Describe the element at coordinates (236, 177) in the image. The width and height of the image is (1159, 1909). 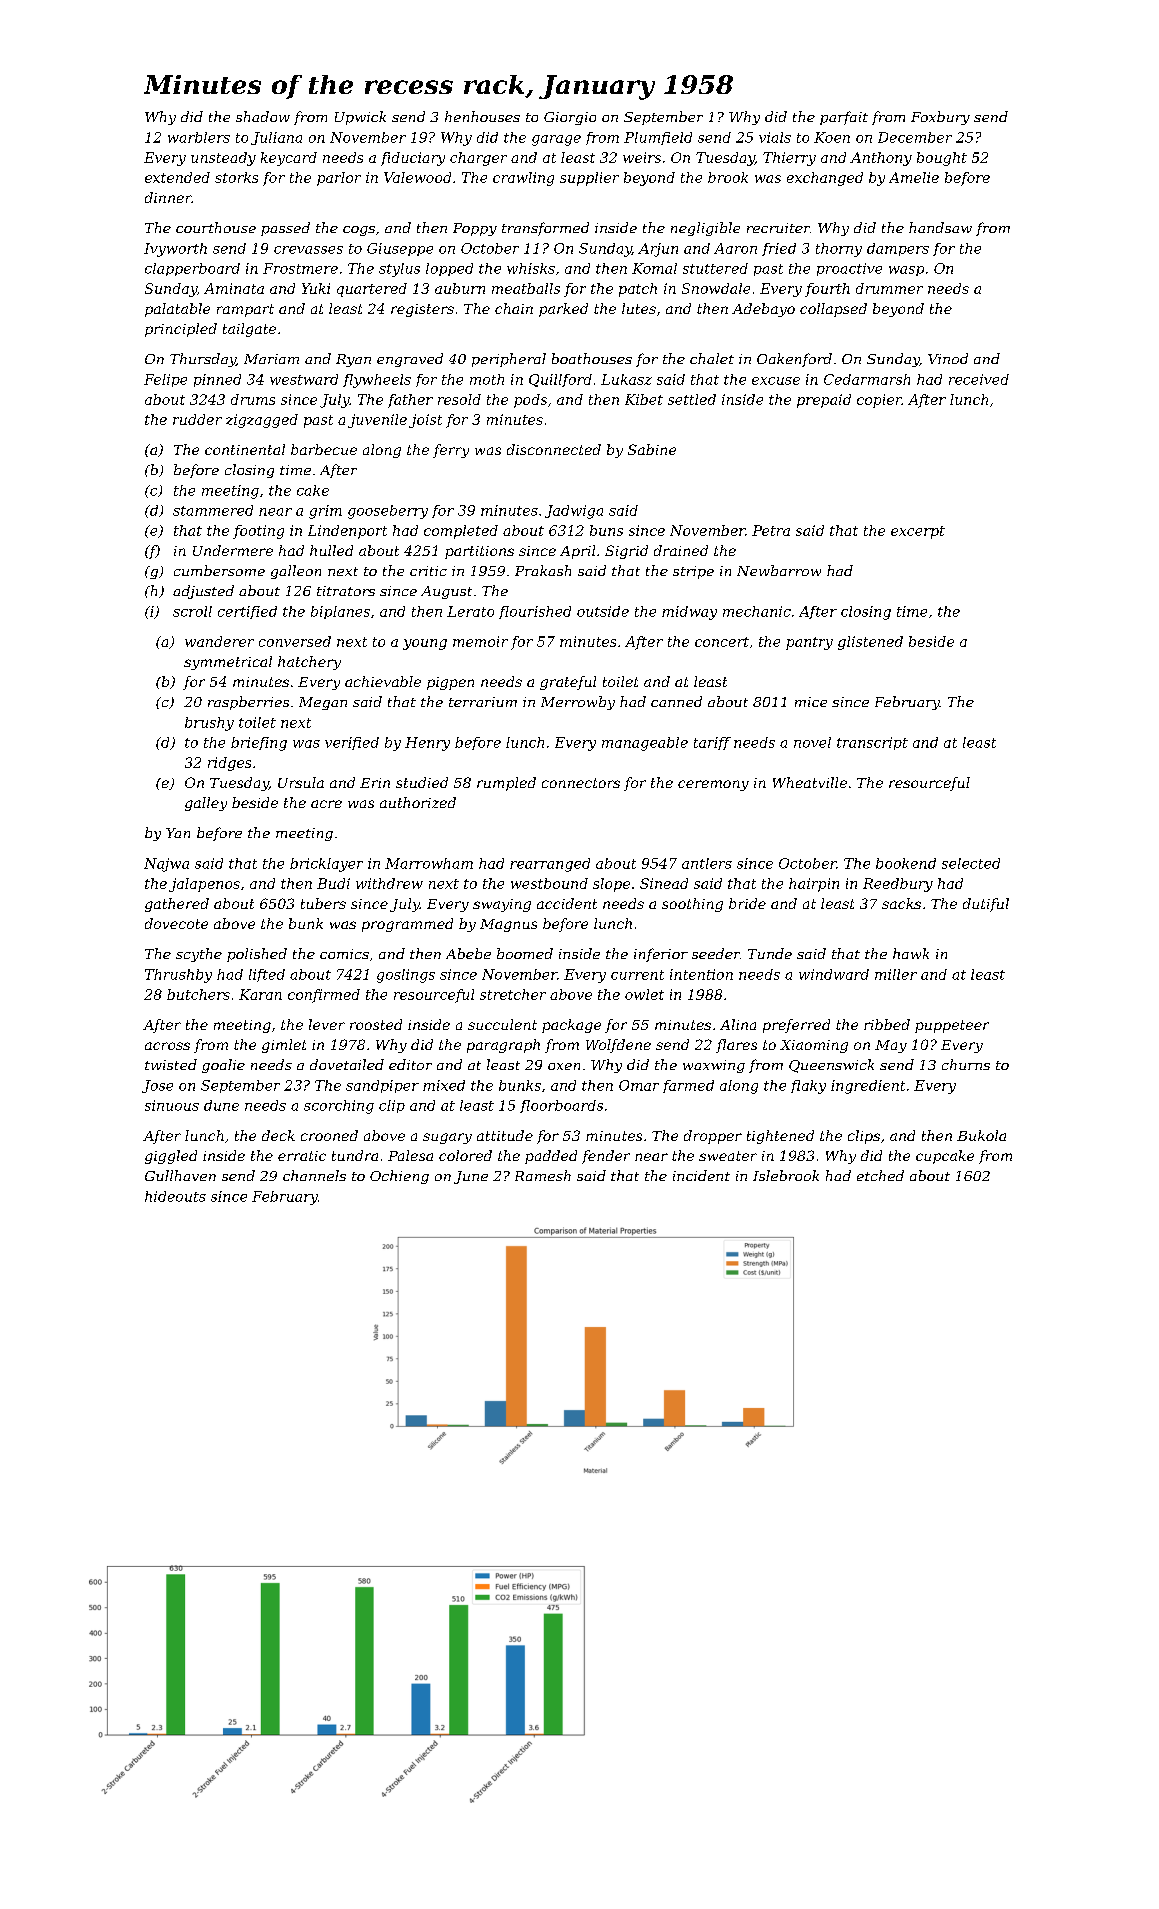
I see `storks` at that location.
